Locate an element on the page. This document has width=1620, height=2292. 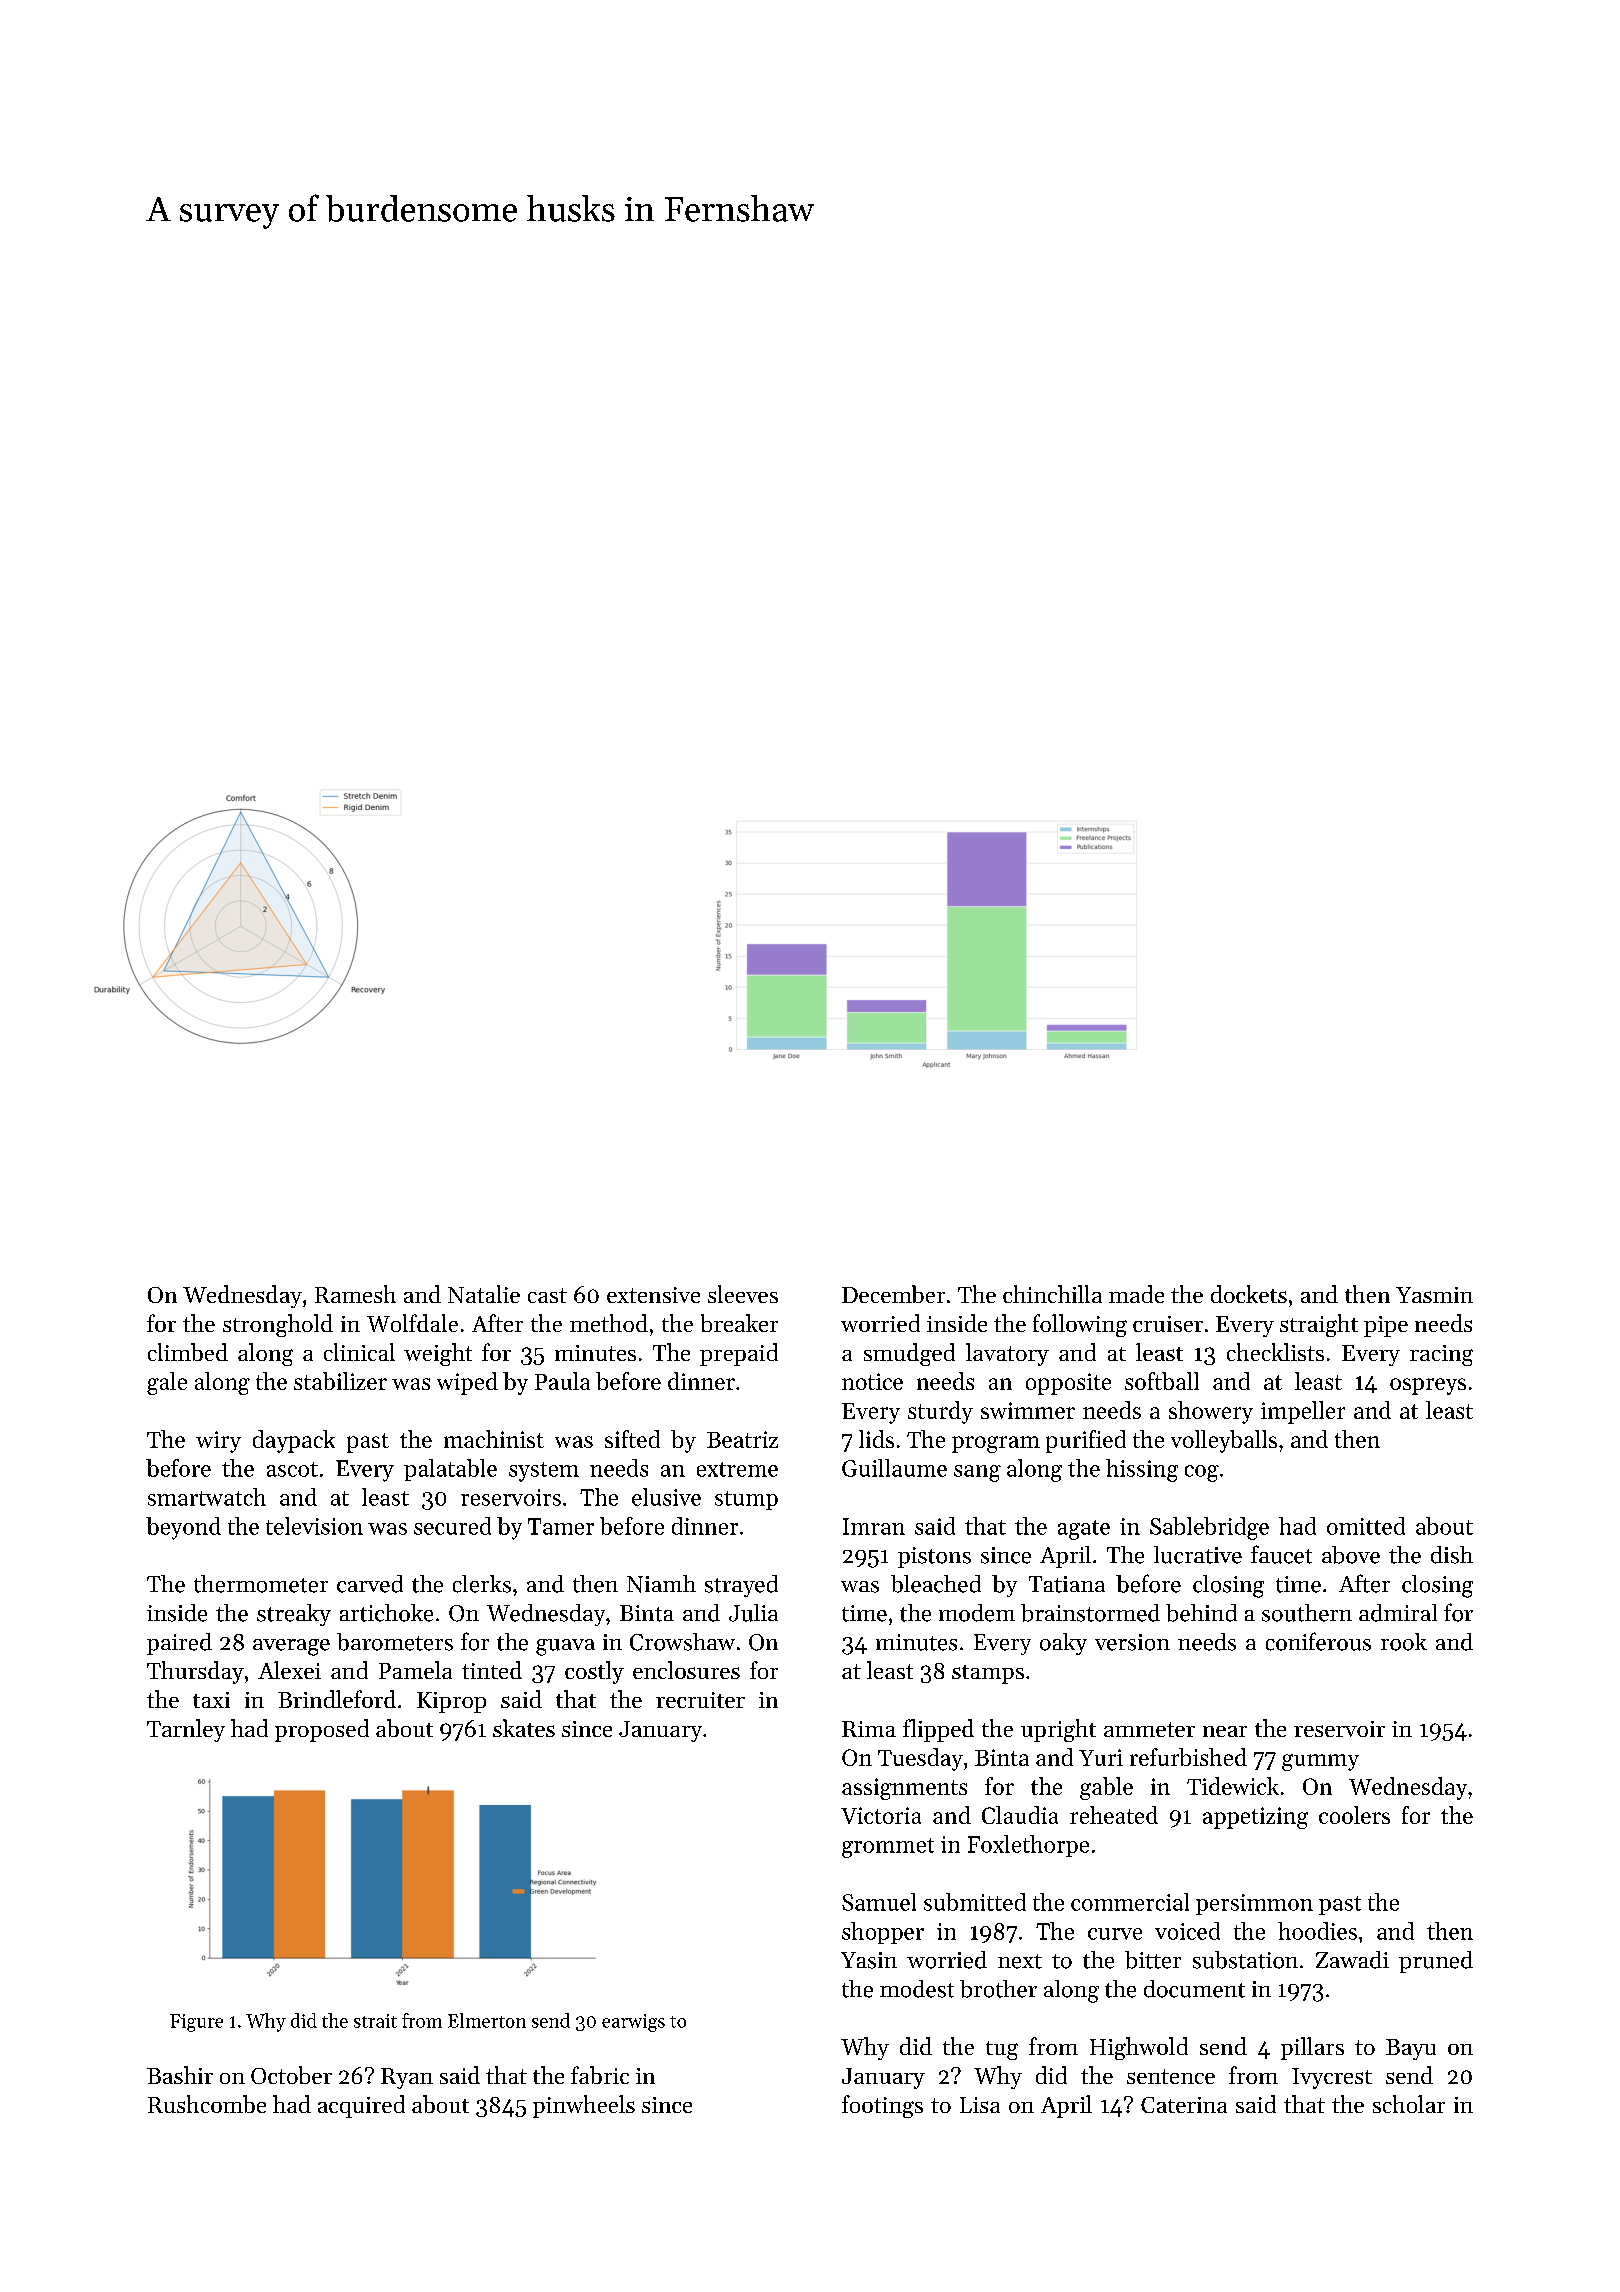
method is located at coordinates (609, 1323).
